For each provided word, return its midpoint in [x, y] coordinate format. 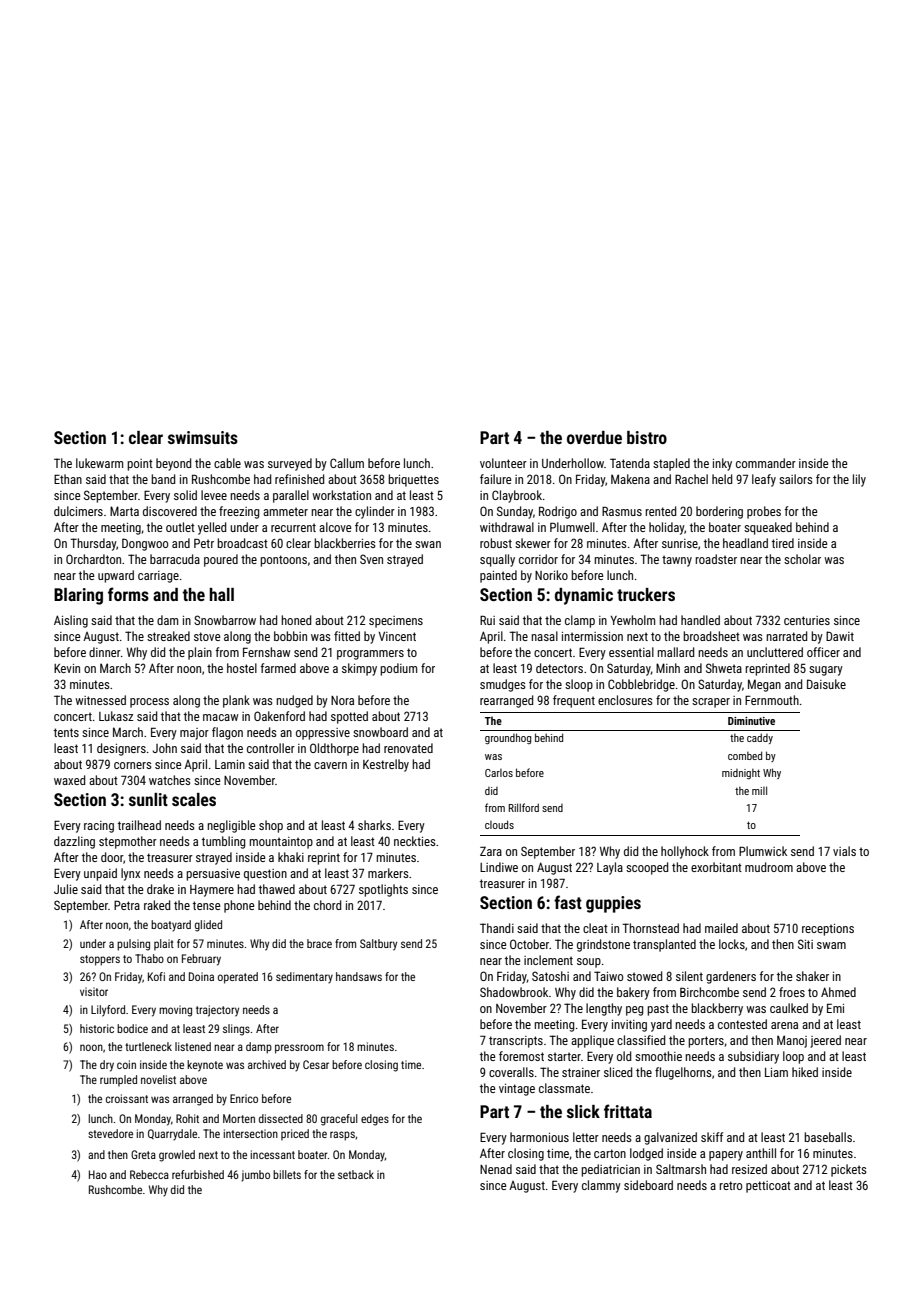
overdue [594, 437]
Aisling [71, 621]
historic [97, 1028]
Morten [239, 1118]
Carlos [499, 773]
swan [428, 544]
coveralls [511, 1072]
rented [660, 511]
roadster [716, 559]
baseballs [828, 1137]
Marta [124, 511]
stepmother [128, 842]
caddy [760, 738]
